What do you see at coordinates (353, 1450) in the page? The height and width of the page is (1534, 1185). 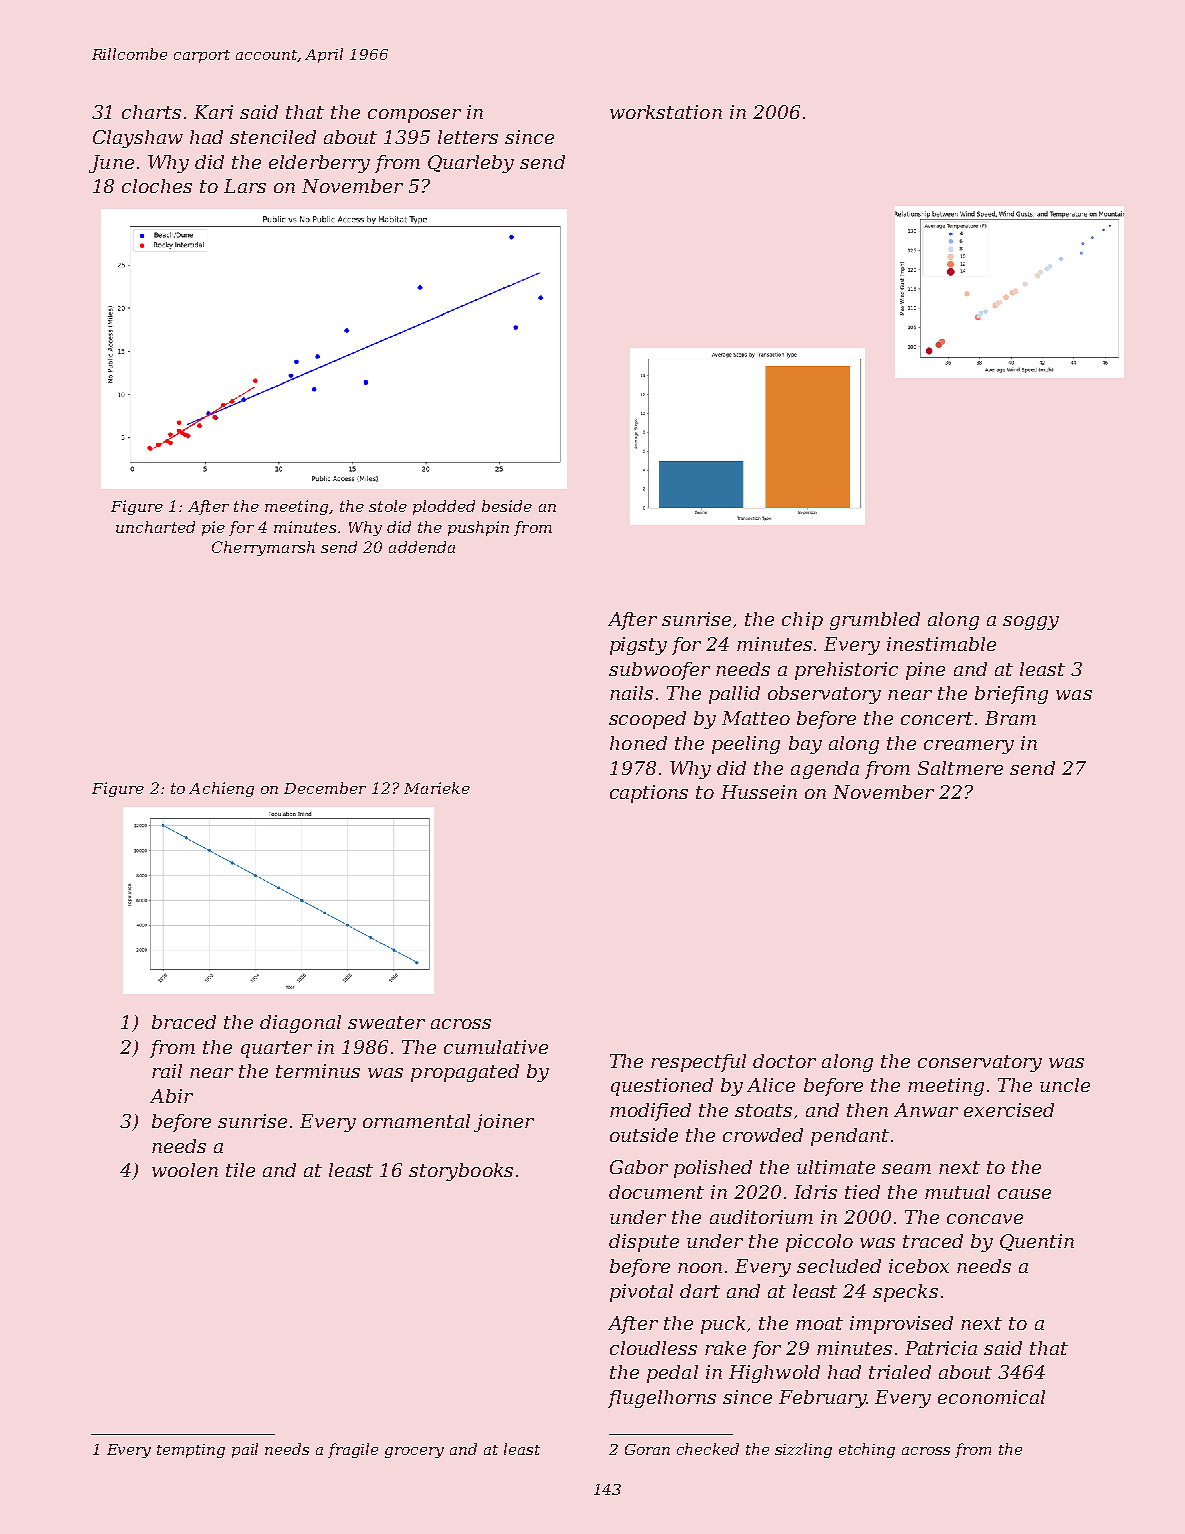 I see `fragile` at bounding box center [353, 1450].
